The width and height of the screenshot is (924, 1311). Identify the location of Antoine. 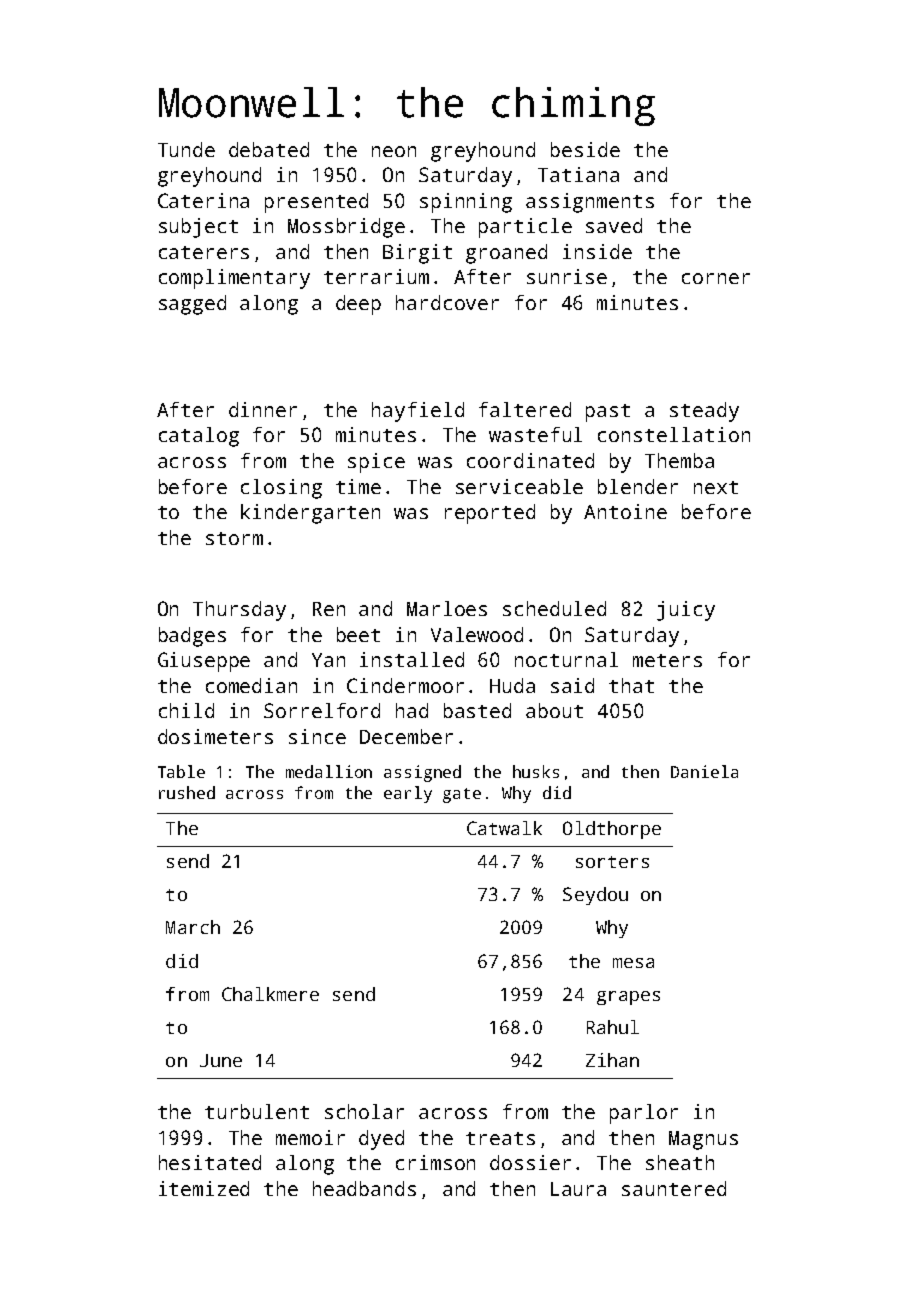
(625, 511).
